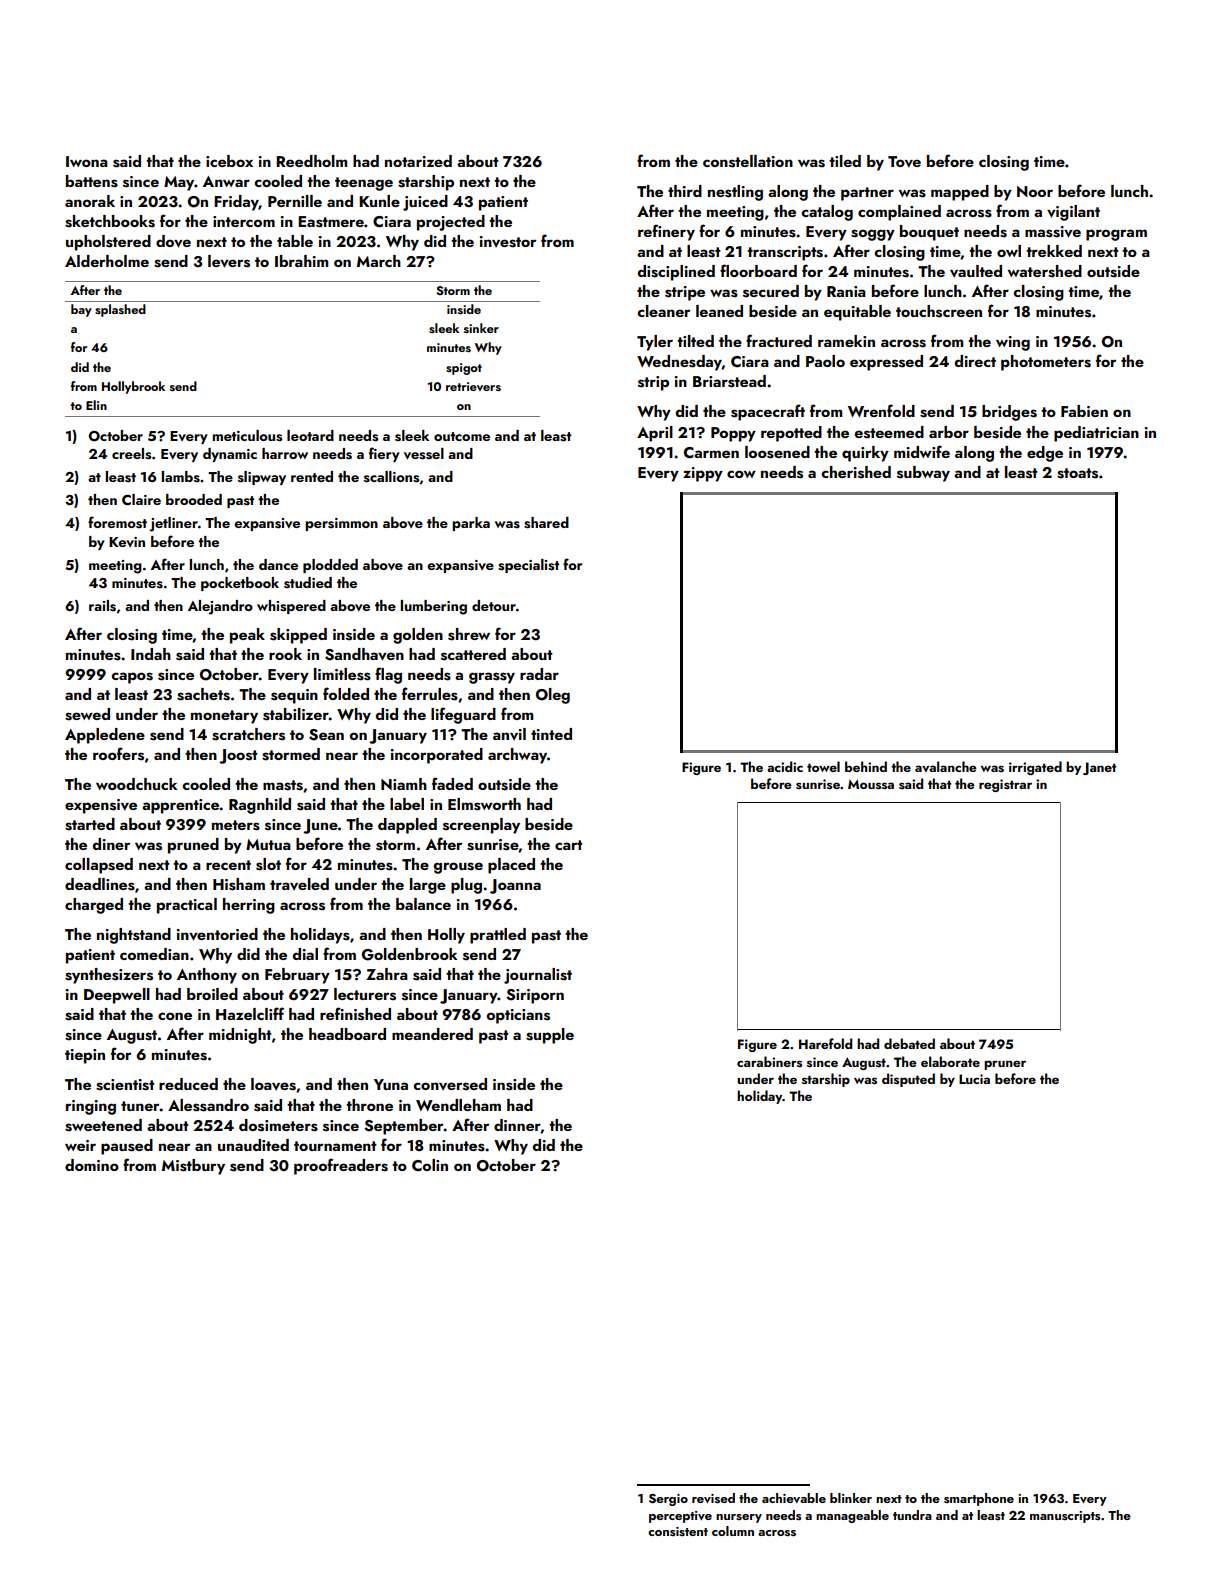 The width and height of the image is (1226, 1587). What do you see at coordinates (979, 1499) in the image?
I see `smartphone` at bounding box center [979, 1499].
